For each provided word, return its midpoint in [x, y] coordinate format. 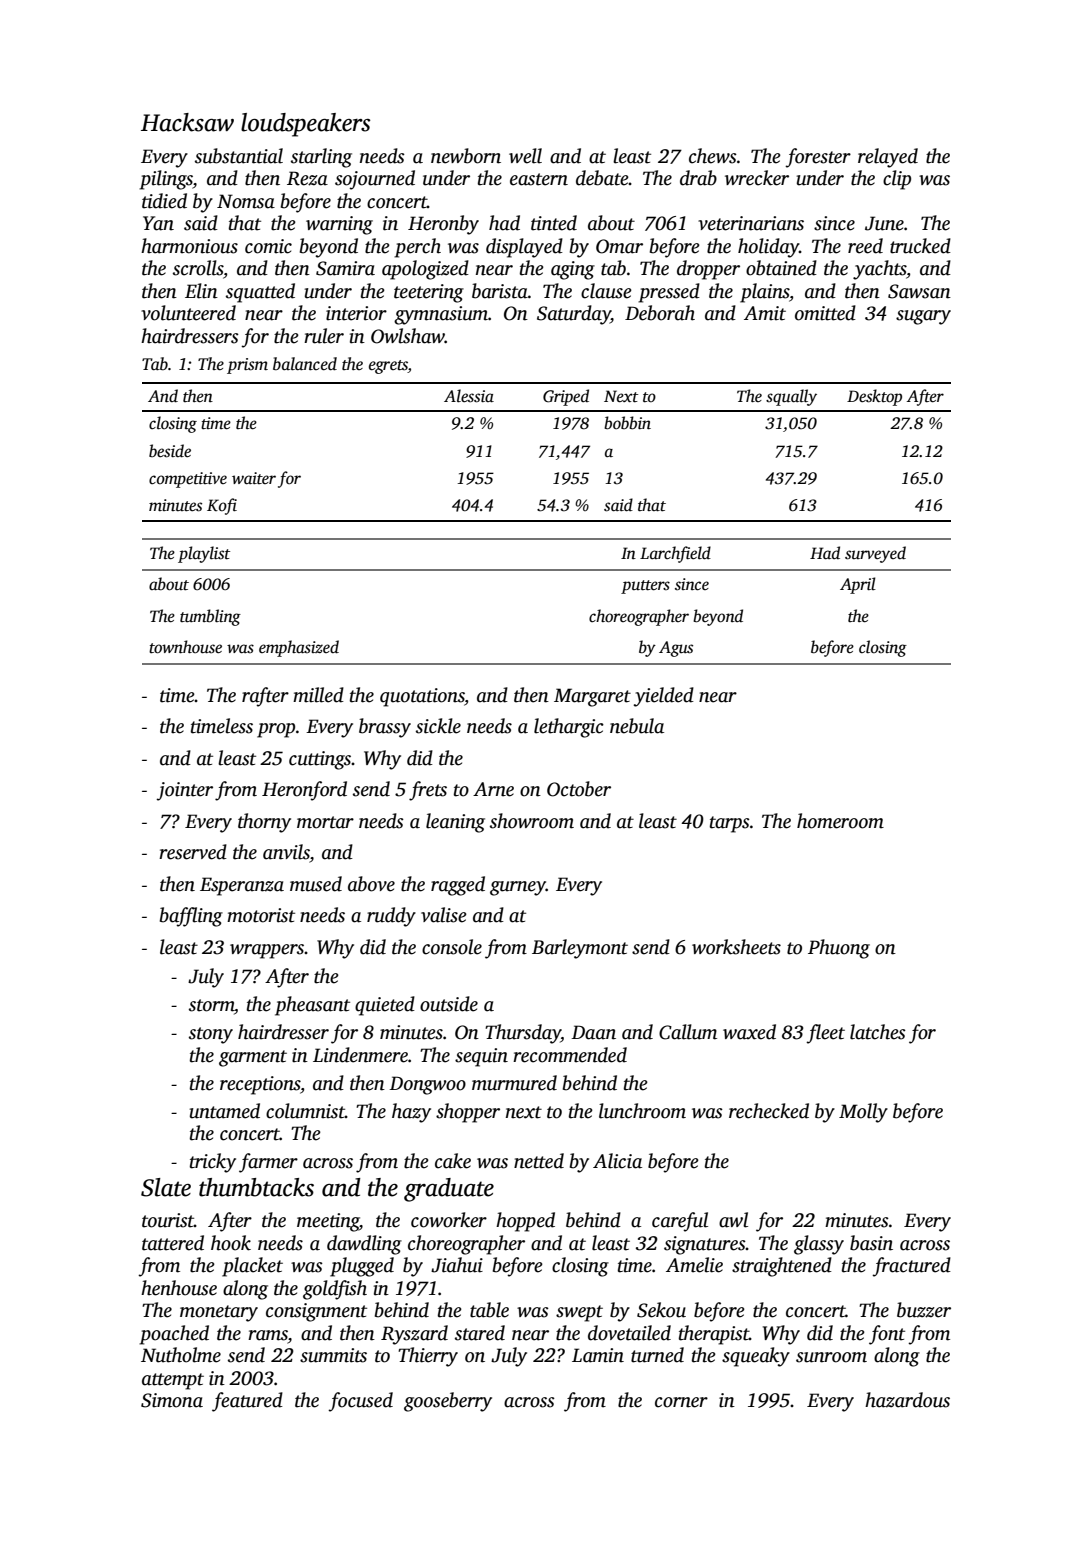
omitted [825, 313]
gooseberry [448, 1402]
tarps [730, 824]
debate [602, 178]
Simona [172, 1400]
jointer [184, 791]
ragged [458, 886]
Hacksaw [187, 122]
